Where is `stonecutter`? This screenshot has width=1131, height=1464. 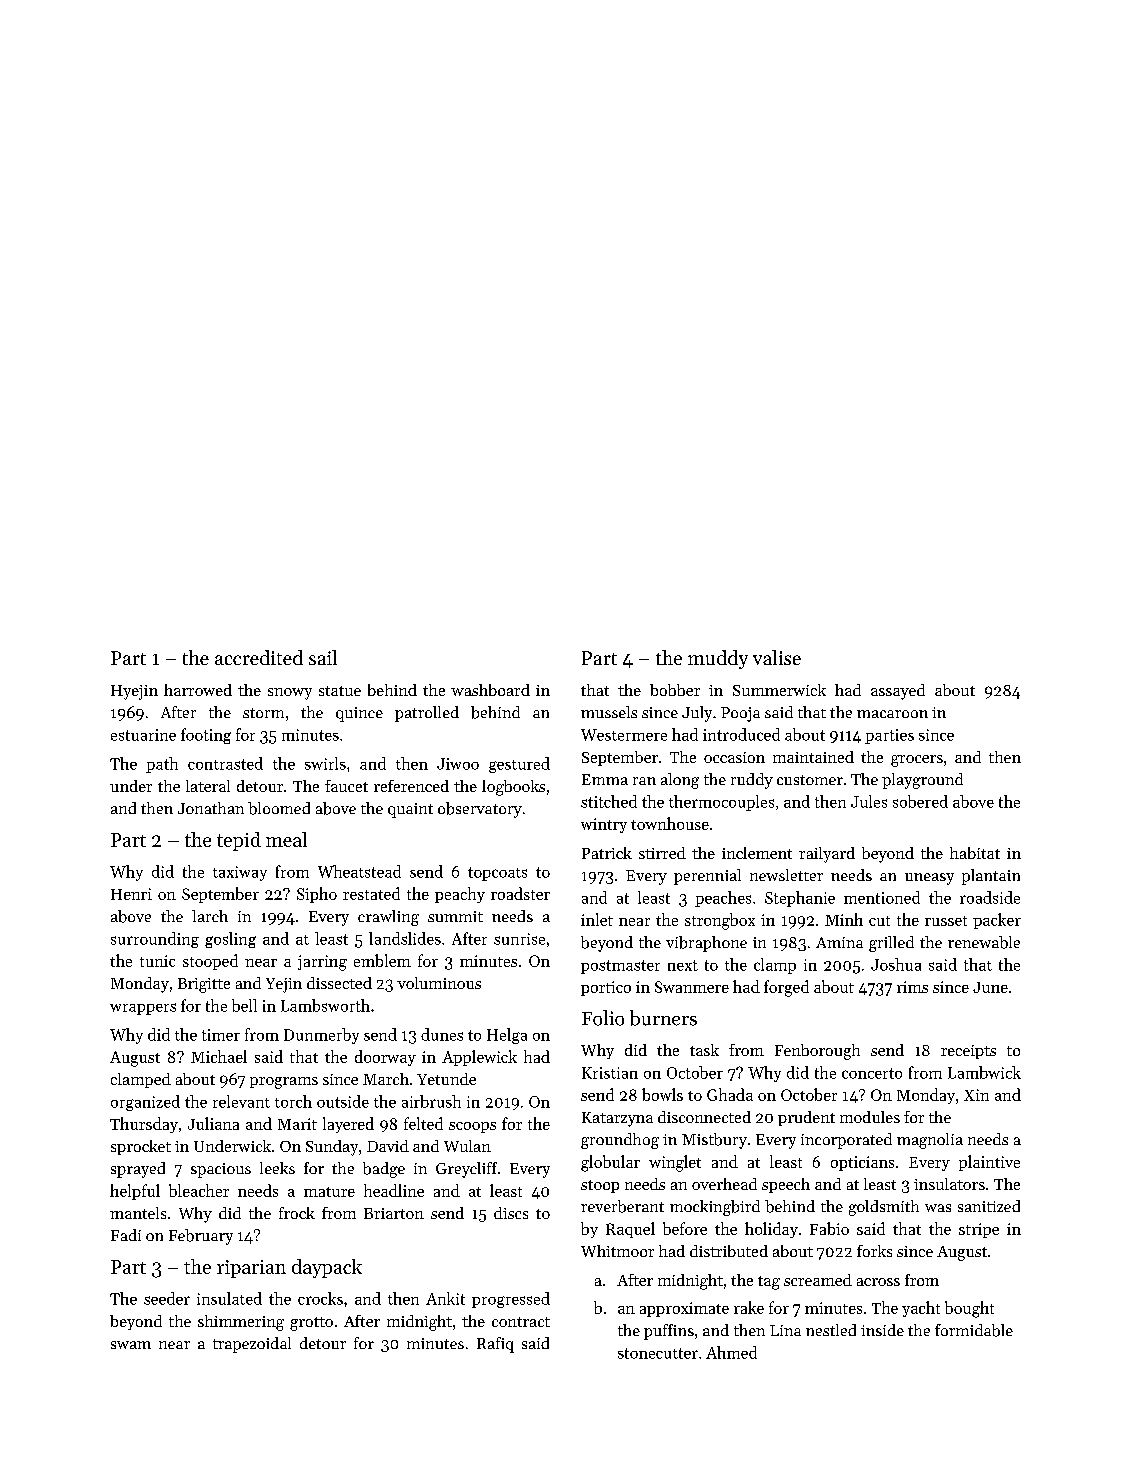 stonecutter is located at coordinates (658, 1353).
